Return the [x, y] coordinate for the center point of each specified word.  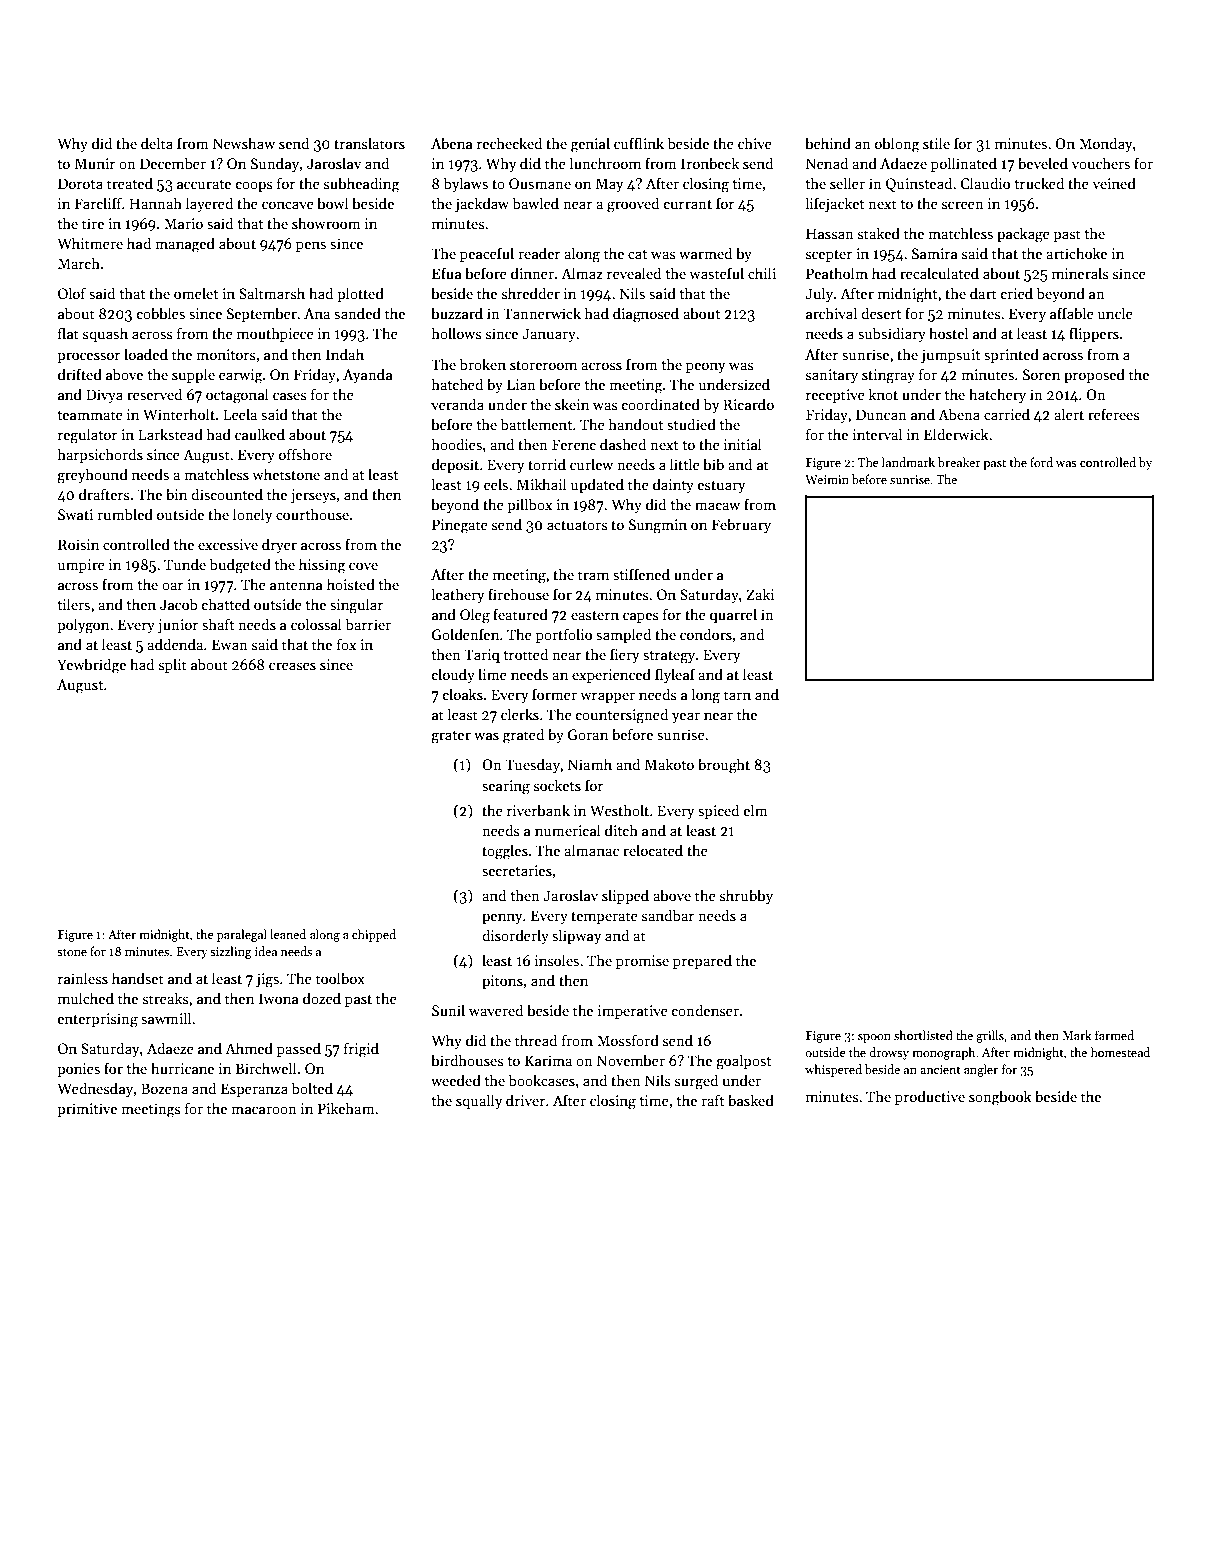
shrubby [746, 896]
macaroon [264, 1110]
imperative [633, 1012]
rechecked [509, 143]
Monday [1105, 144]
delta [157, 143]
